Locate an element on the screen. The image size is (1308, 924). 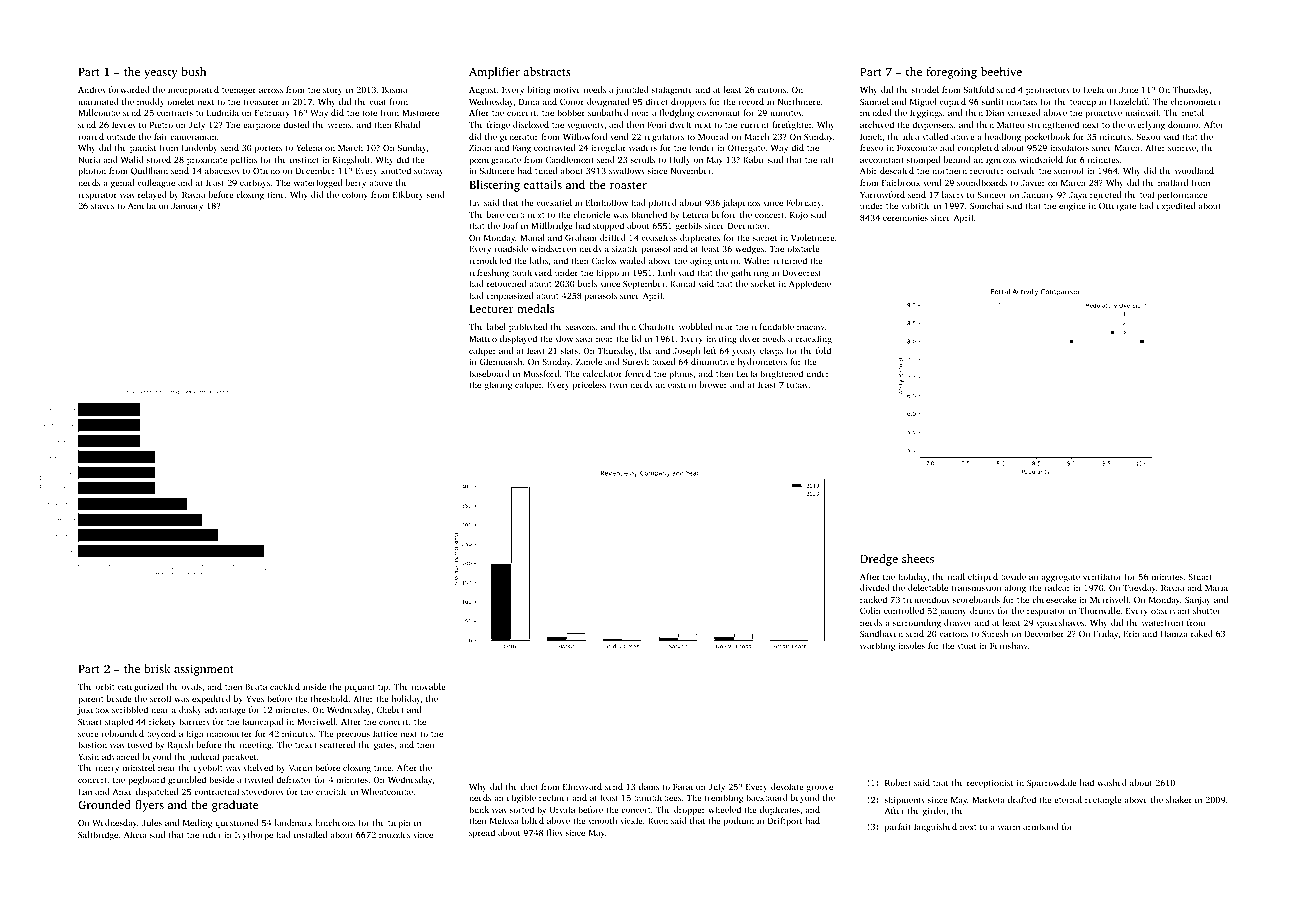
beehive is located at coordinates (1001, 71).
